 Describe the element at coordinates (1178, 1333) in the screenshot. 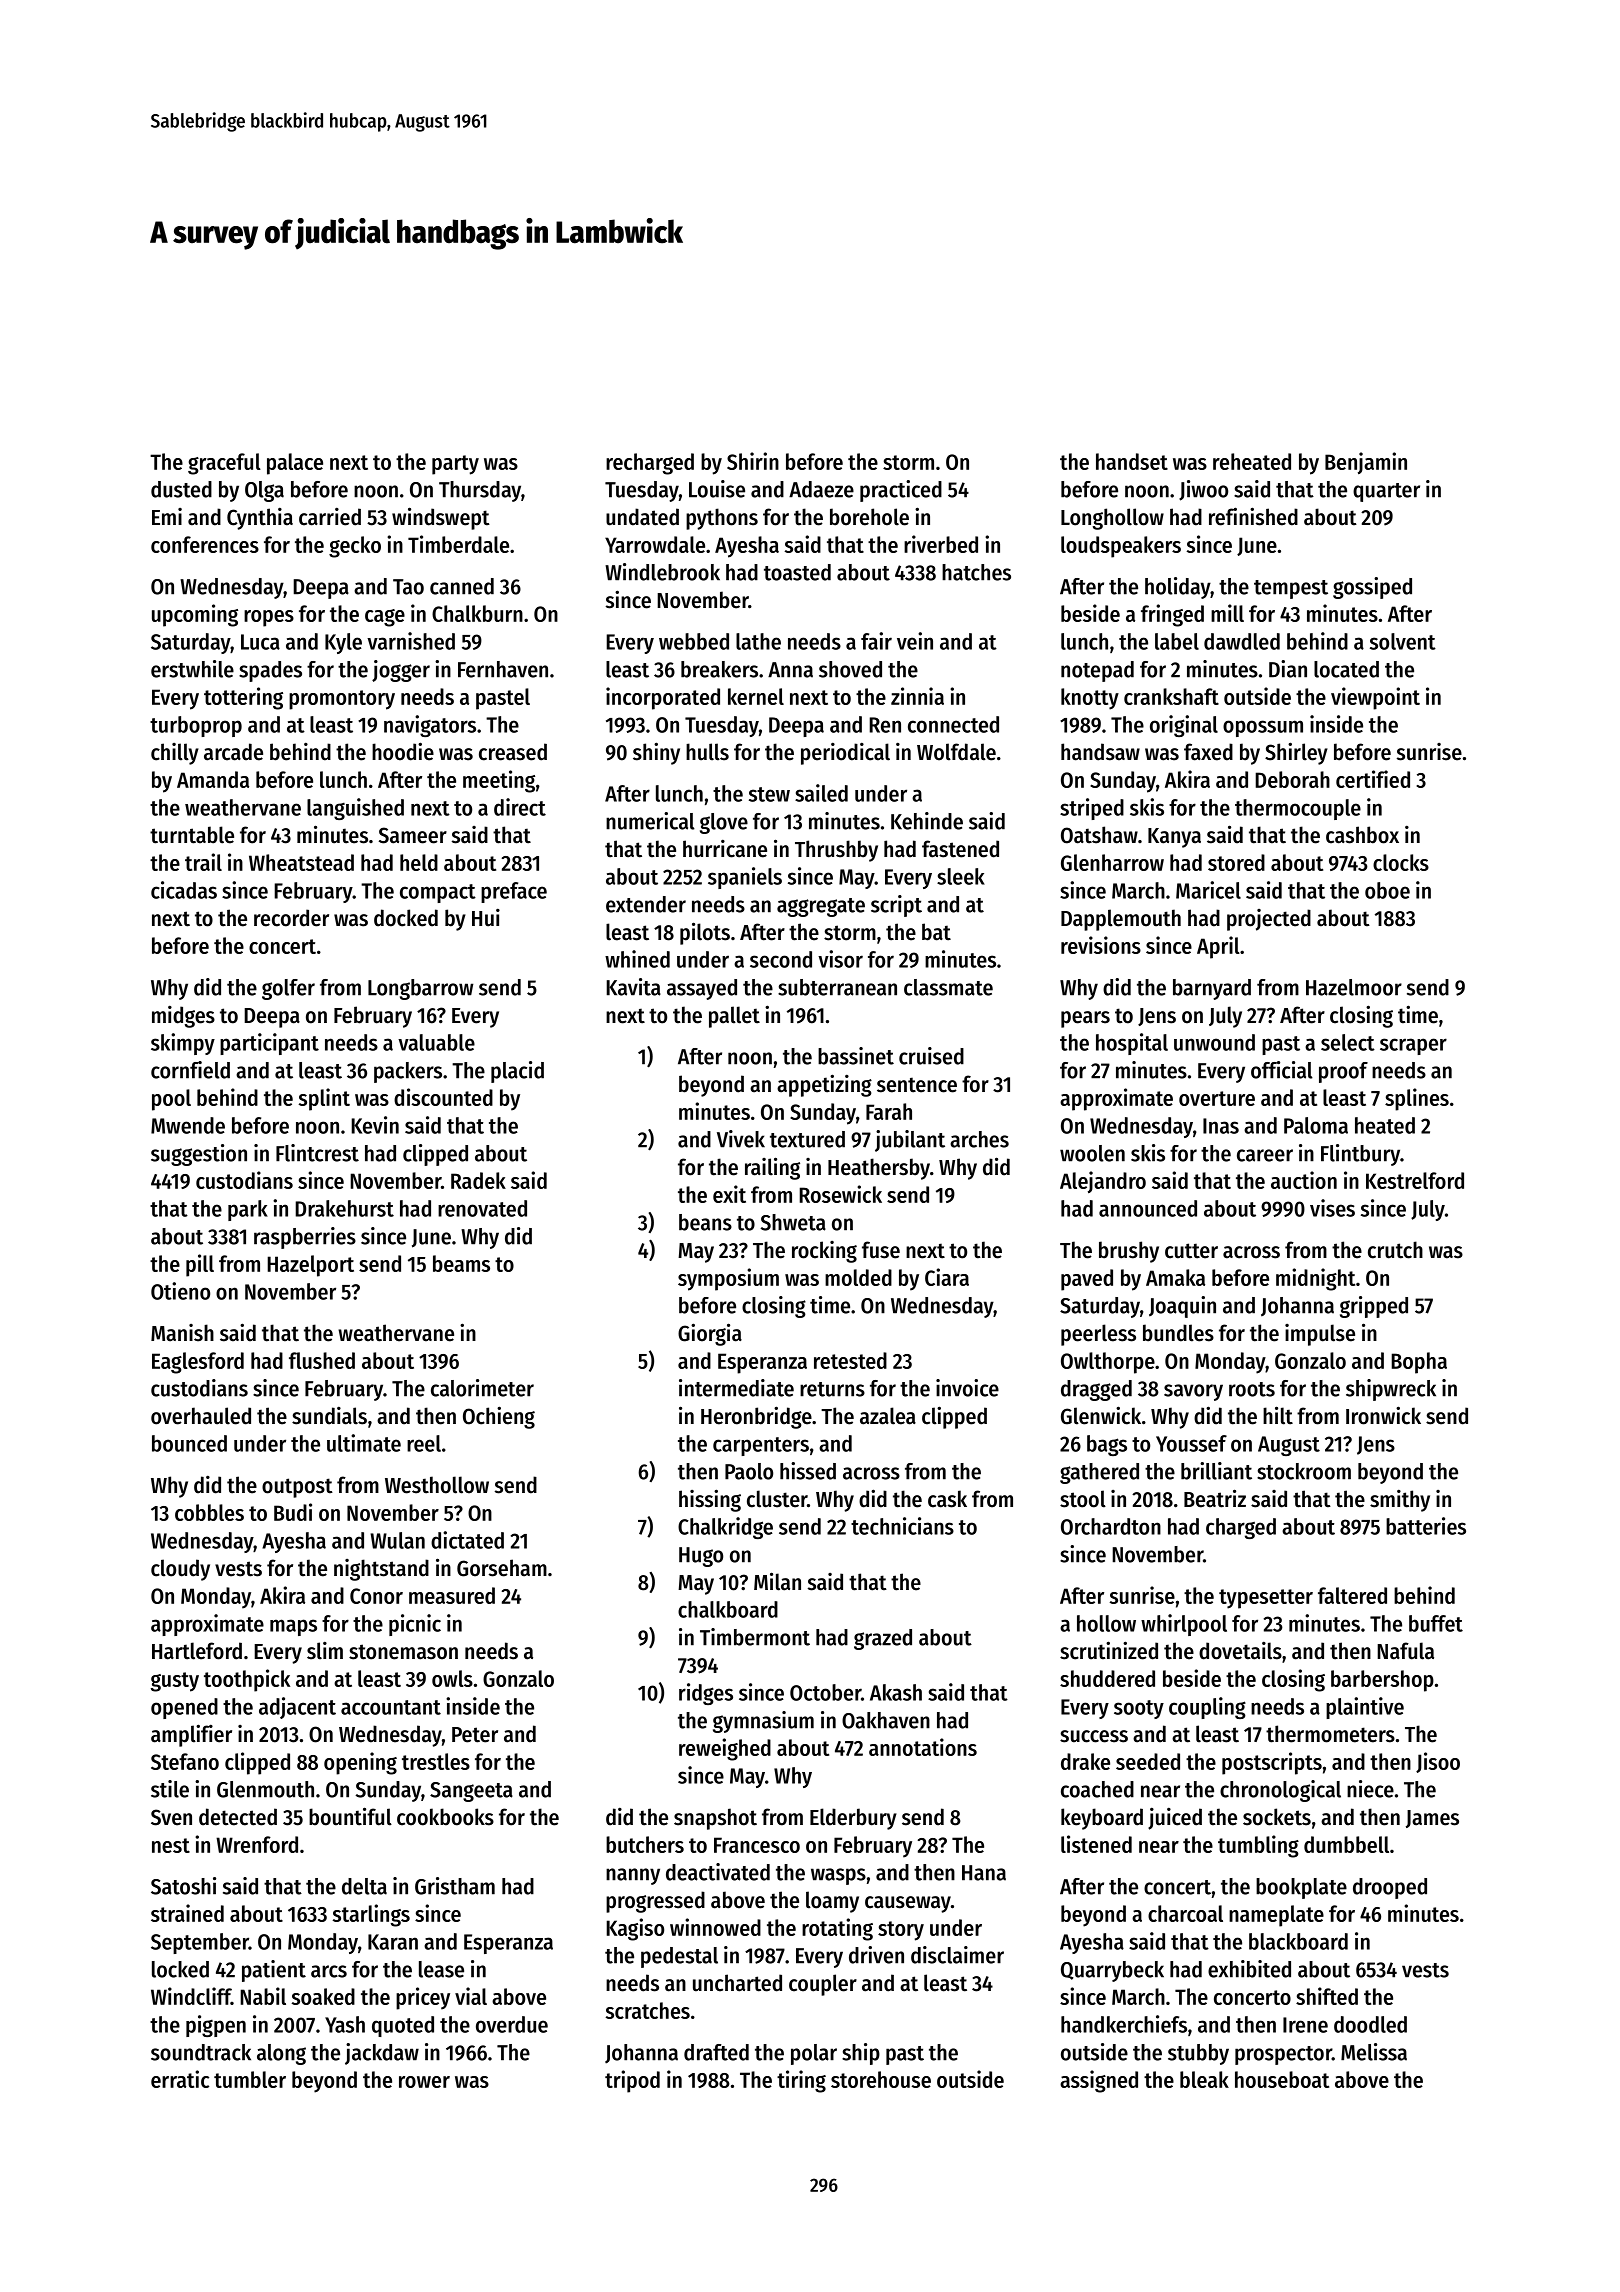

I see `bundles` at that location.
